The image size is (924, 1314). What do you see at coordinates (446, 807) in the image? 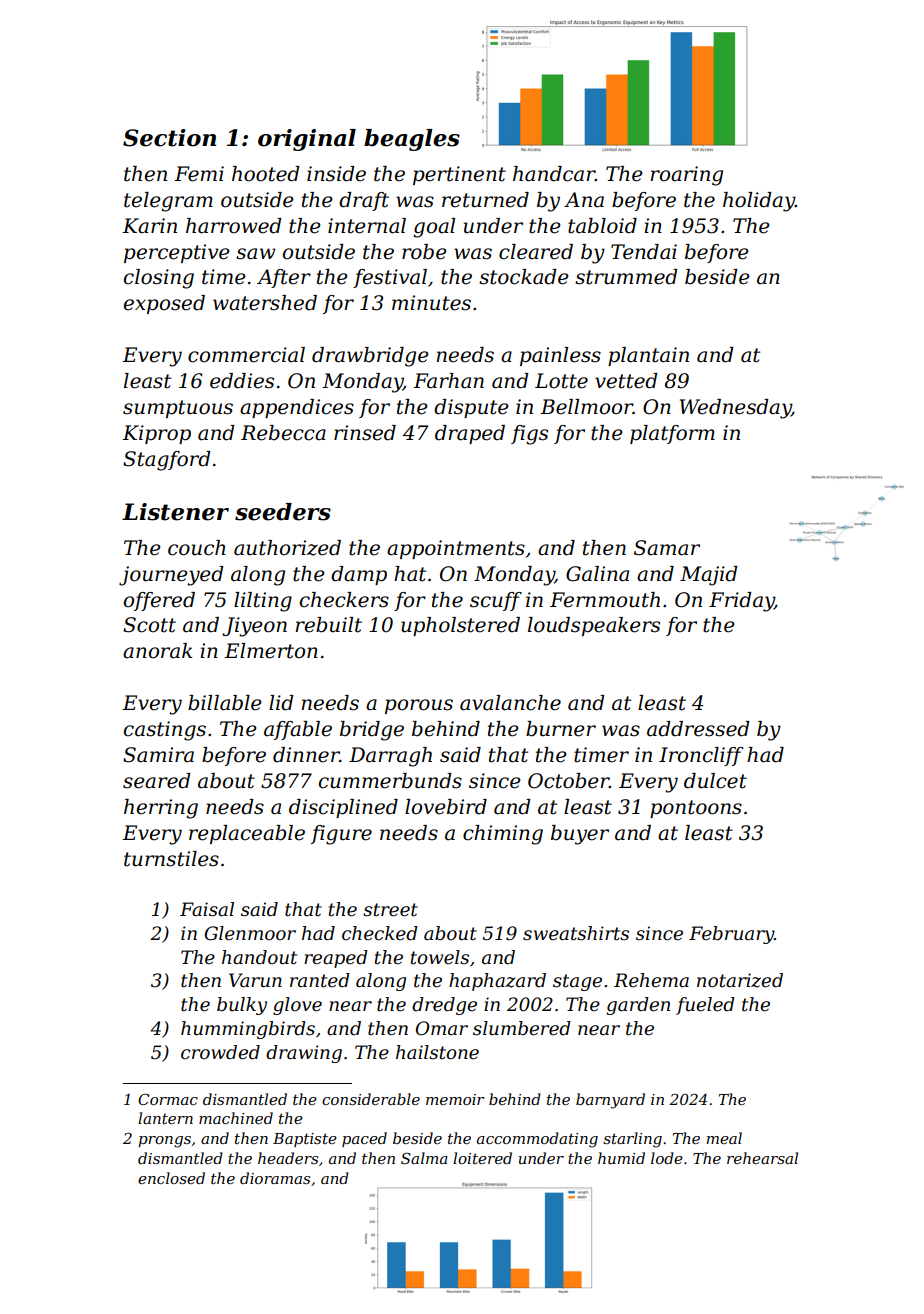
I see `lovebird` at bounding box center [446, 807].
